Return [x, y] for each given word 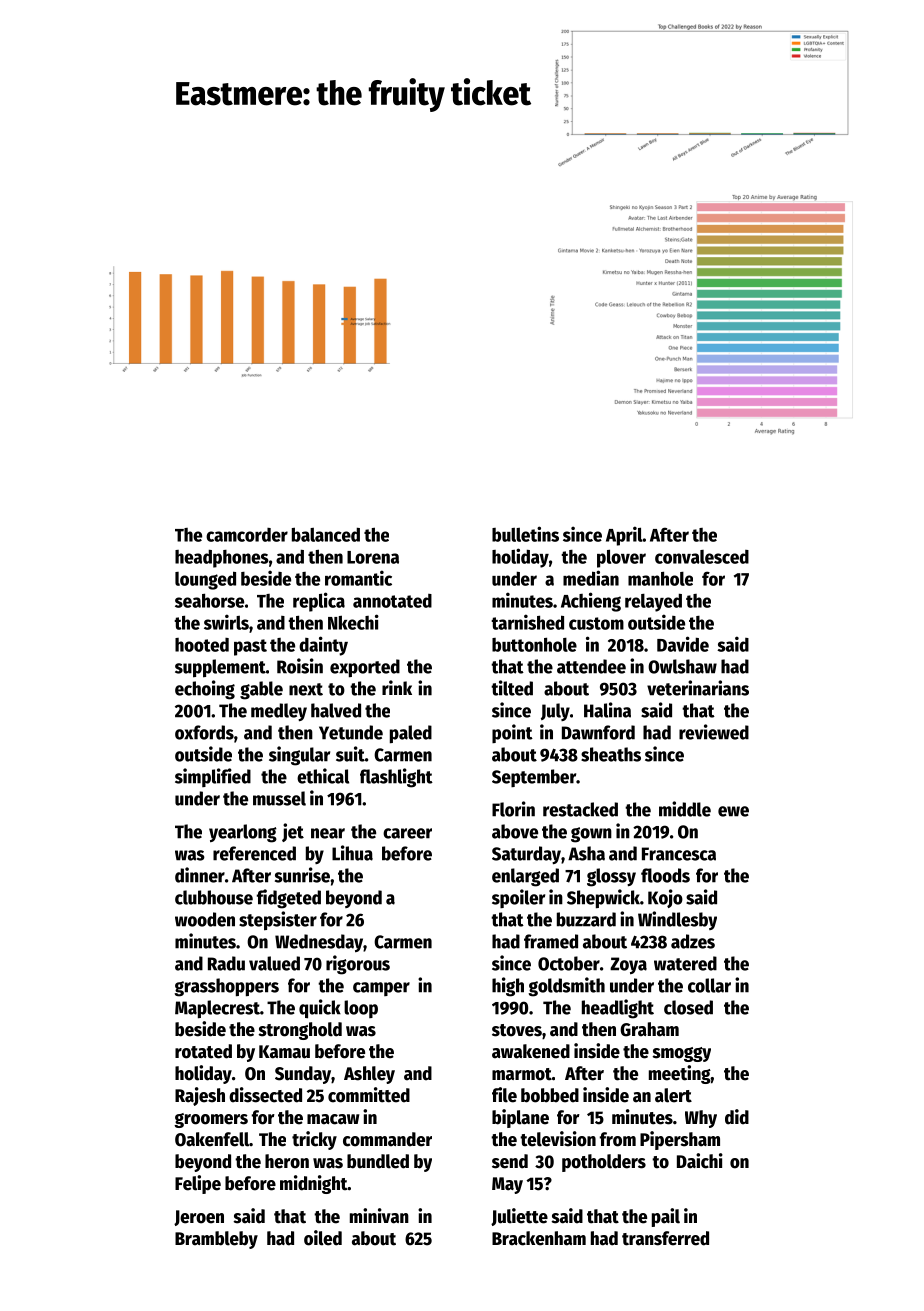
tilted [512, 688]
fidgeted [289, 899]
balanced [326, 534]
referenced [254, 853]
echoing [205, 690]
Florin [513, 809]
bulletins [525, 534]
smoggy [681, 1054]
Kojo [665, 898]
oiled [323, 1238]
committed [369, 1095]
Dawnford [598, 732]
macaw [333, 1119]
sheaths [611, 754]
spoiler [518, 898]
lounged [205, 580]
